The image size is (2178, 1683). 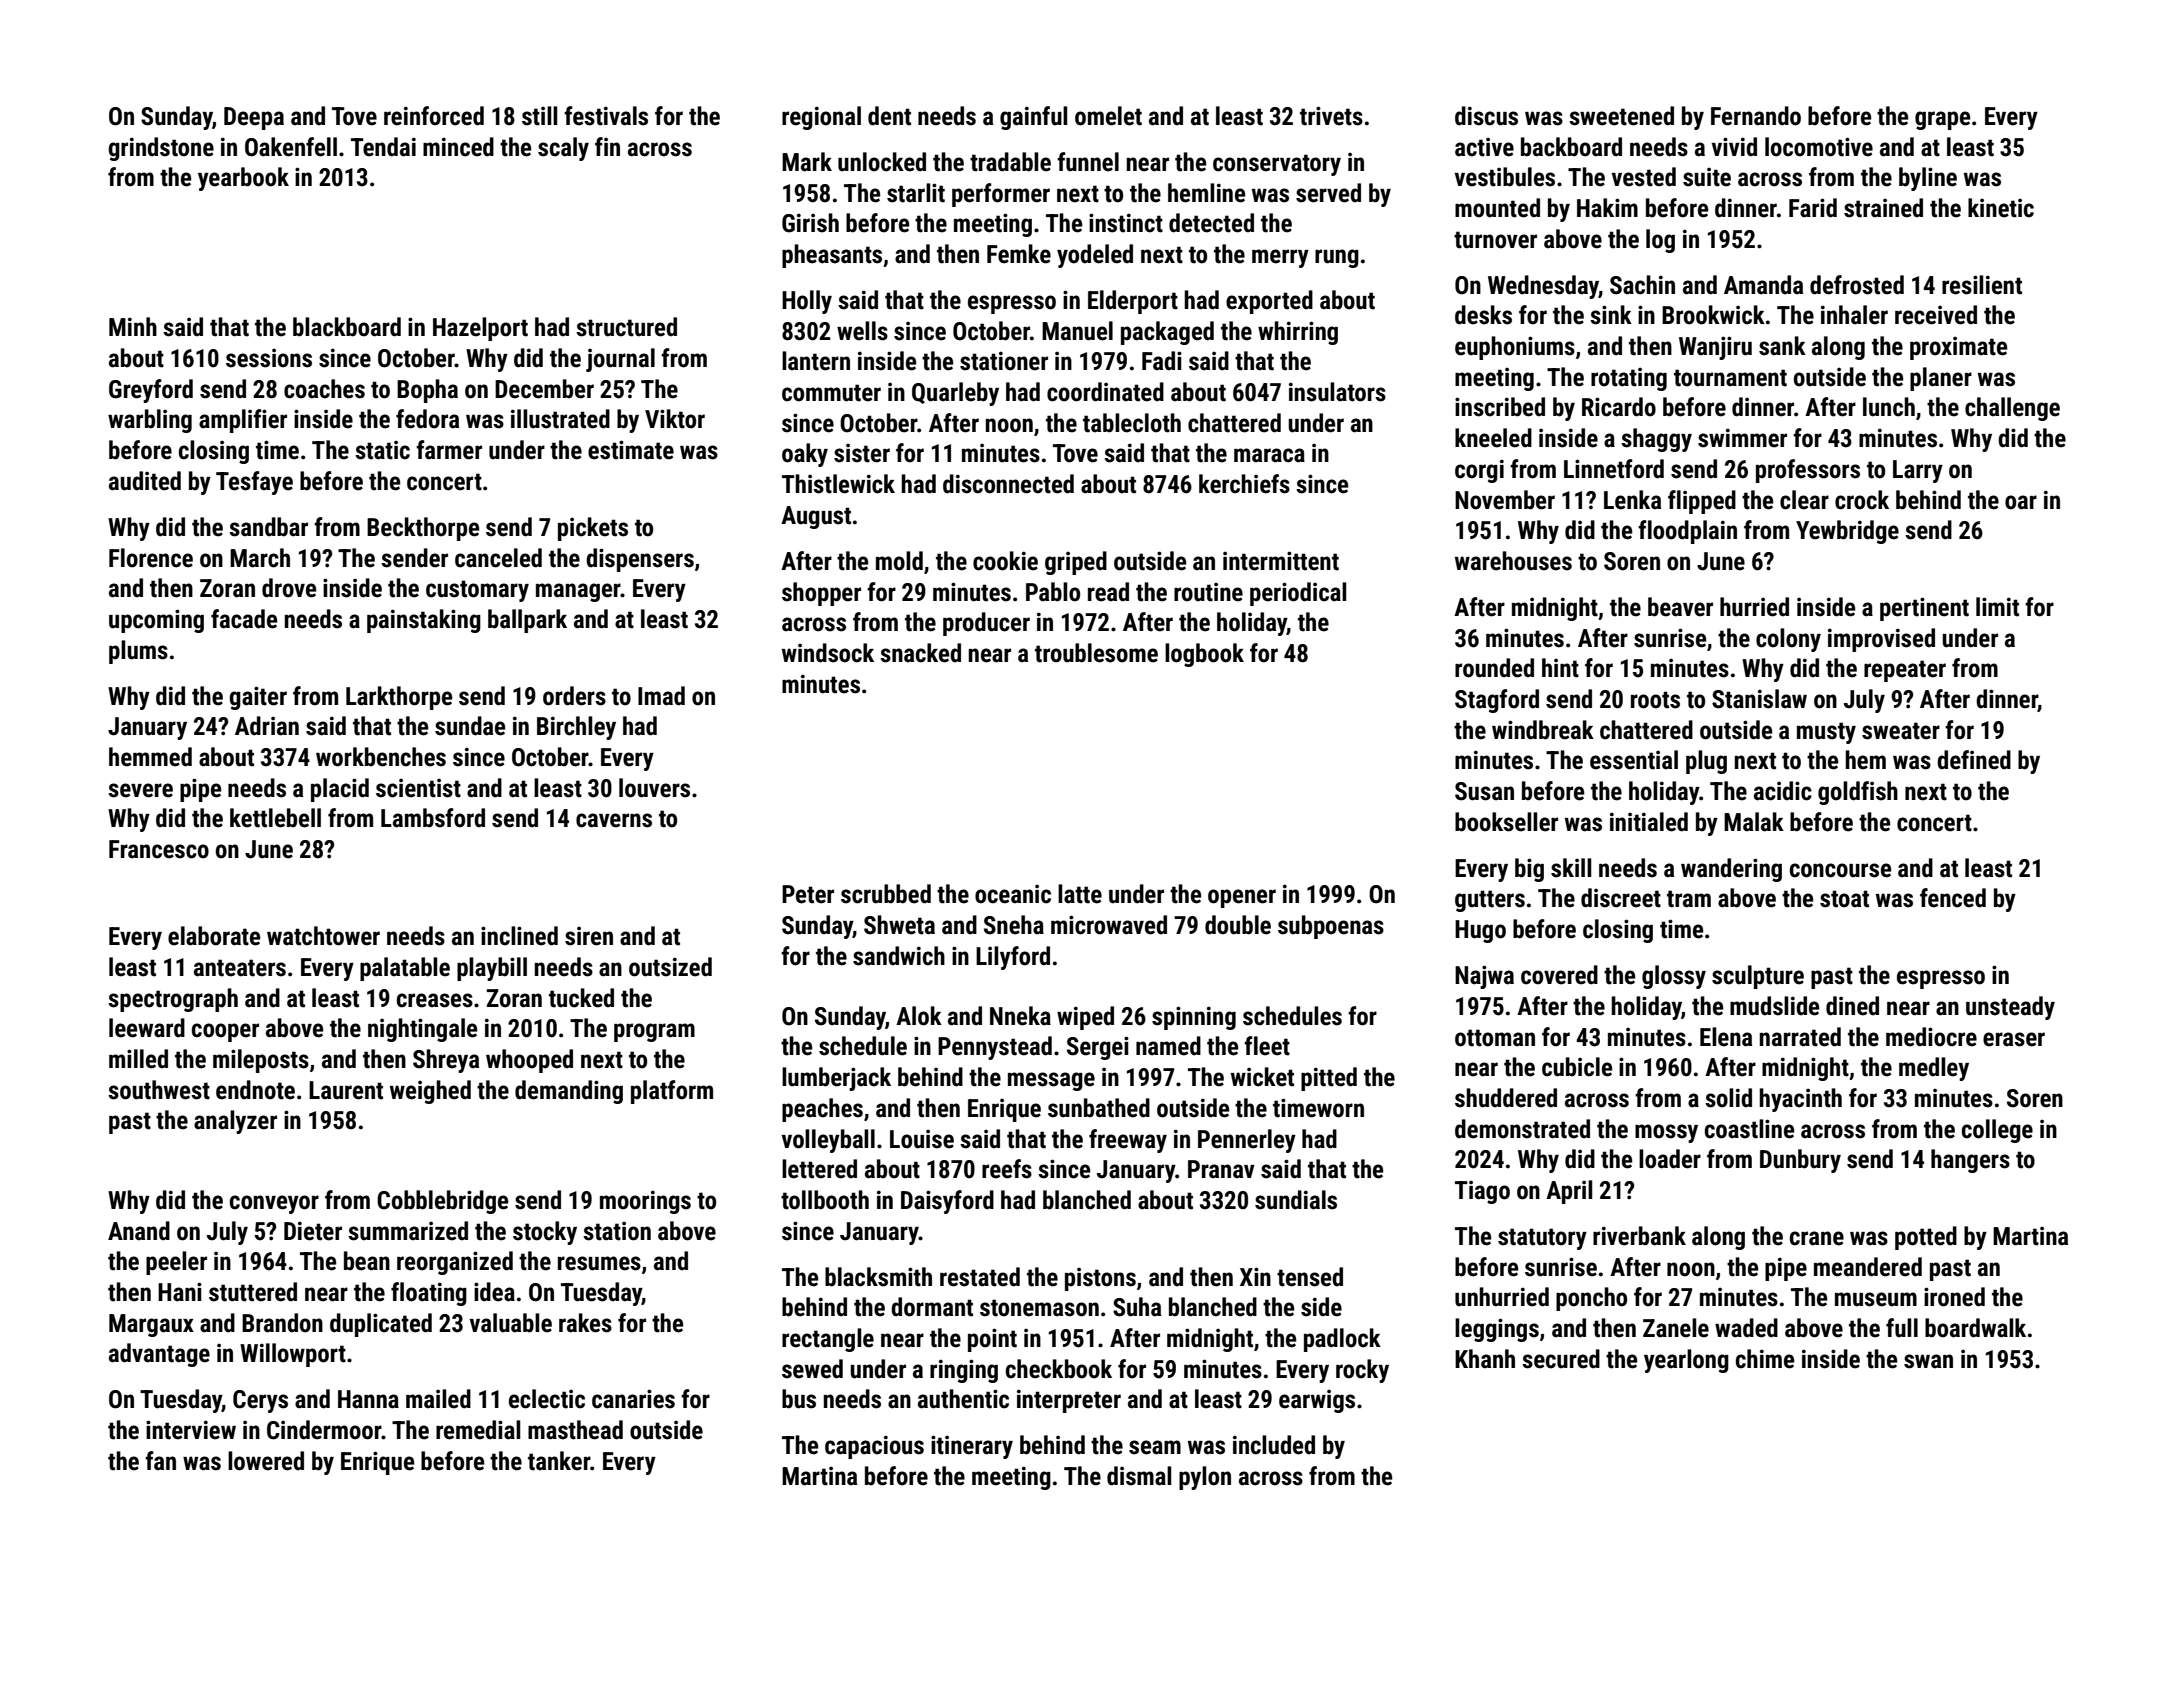 I want to click on southwest, so click(x=159, y=1090).
